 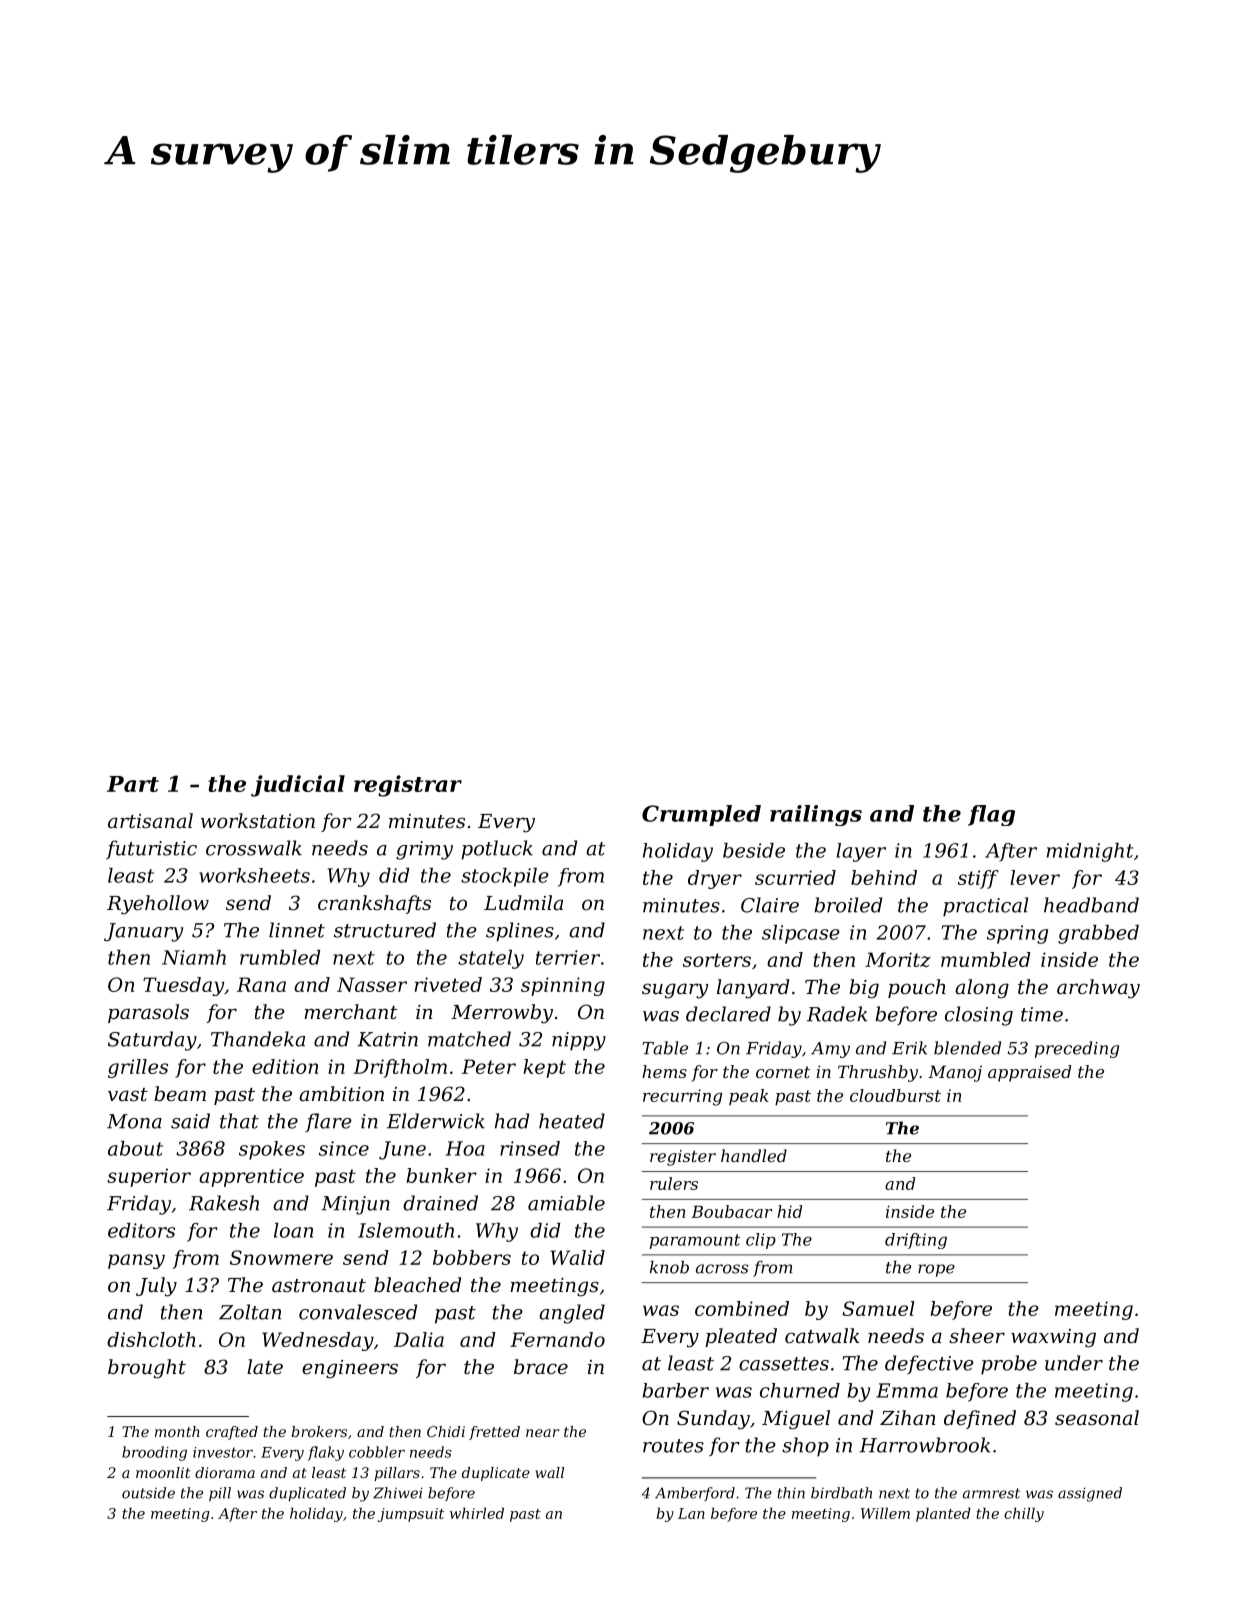 I want to click on appraised, so click(x=1029, y=1073).
